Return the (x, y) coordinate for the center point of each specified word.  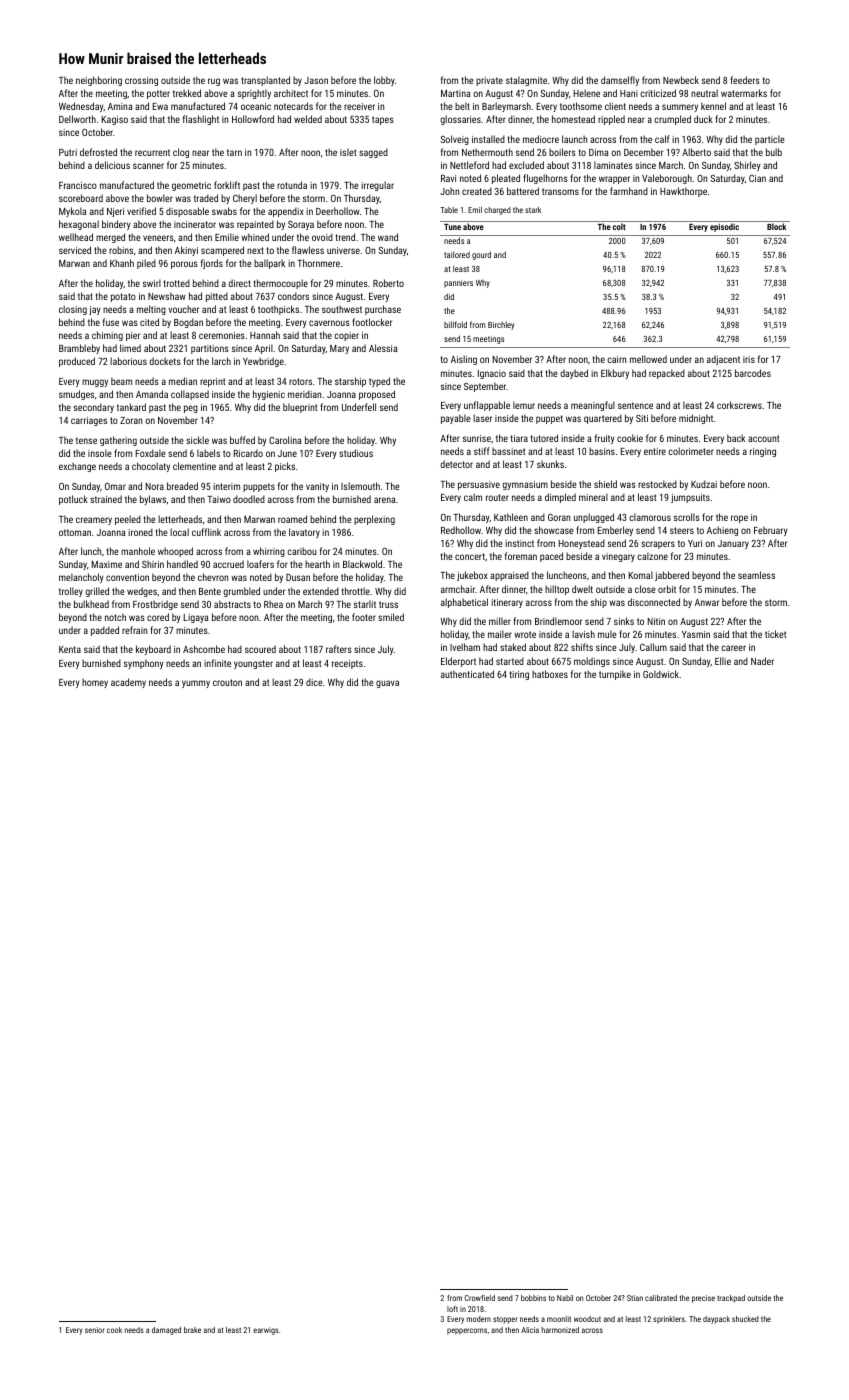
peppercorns (467, 1331)
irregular (377, 186)
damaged (166, 1331)
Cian (757, 178)
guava (387, 684)
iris (749, 359)
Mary (339, 349)
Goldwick (661, 674)
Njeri (115, 212)
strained (106, 499)
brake (192, 1330)
